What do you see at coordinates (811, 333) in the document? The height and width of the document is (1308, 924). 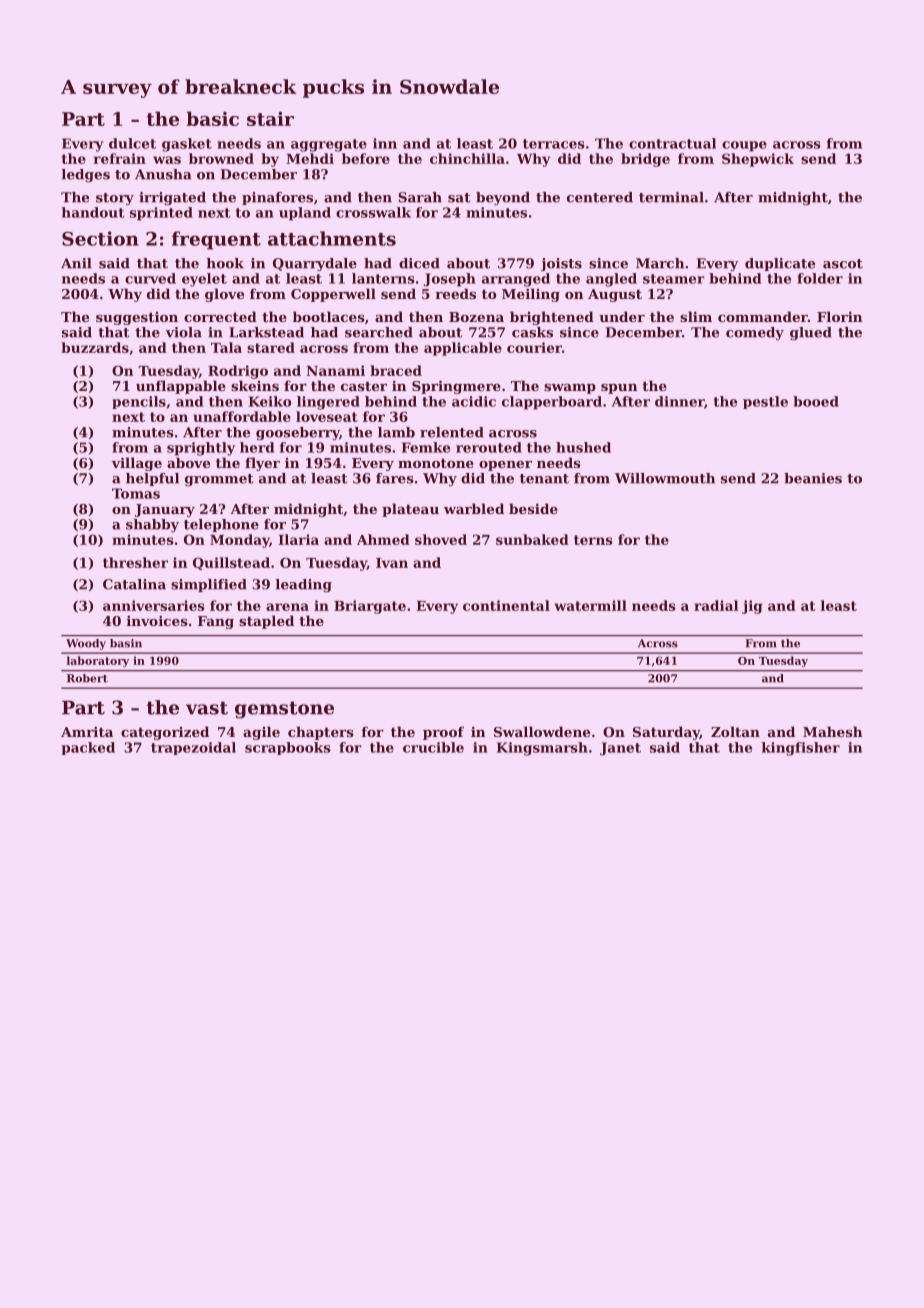 I see `glued` at bounding box center [811, 333].
